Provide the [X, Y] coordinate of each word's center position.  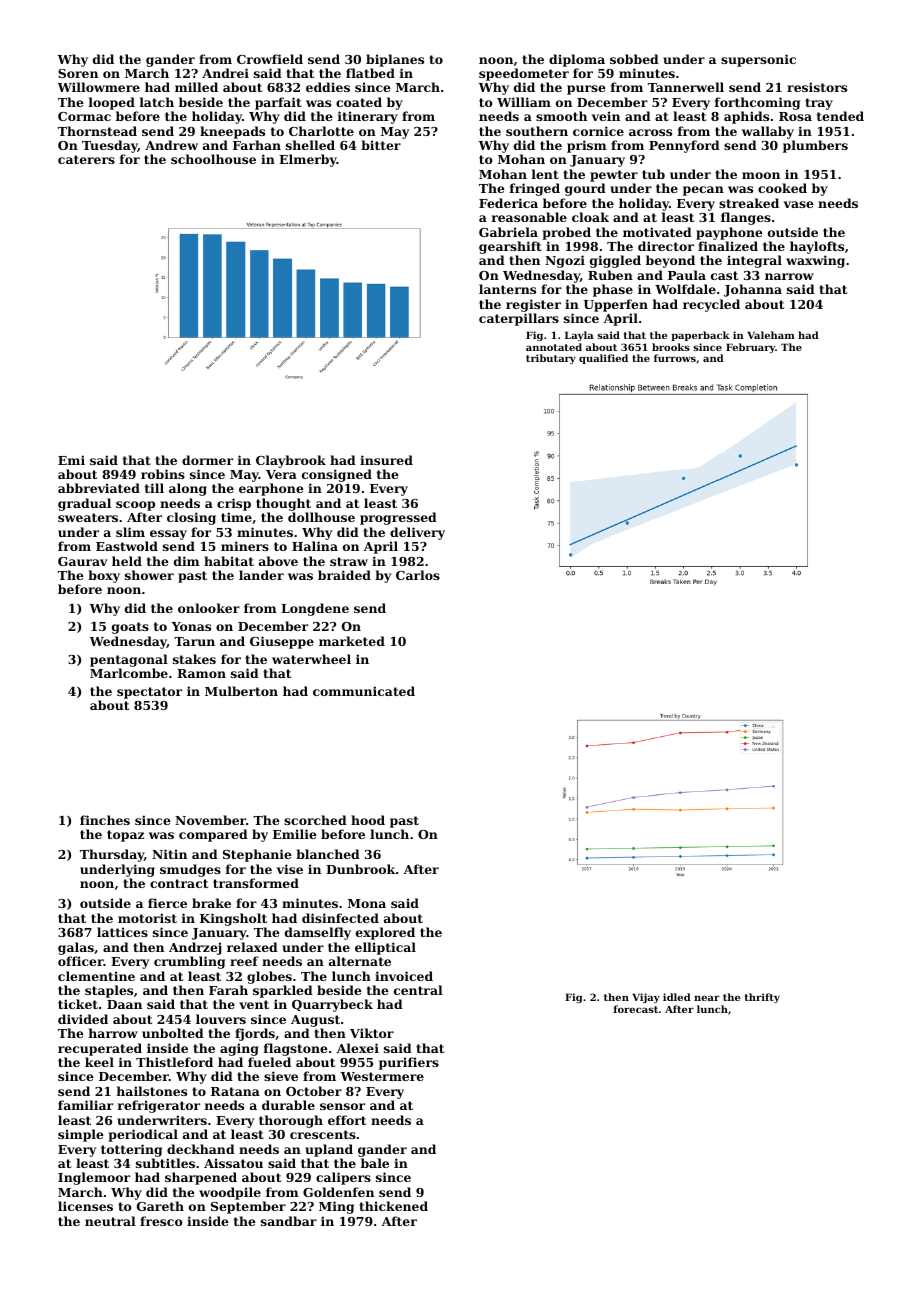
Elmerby [308, 160]
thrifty [762, 998]
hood [368, 820]
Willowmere [99, 87]
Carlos [418, 575]
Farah [228, 990]
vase [798, 204]
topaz [125, 836]
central [418, 990]
